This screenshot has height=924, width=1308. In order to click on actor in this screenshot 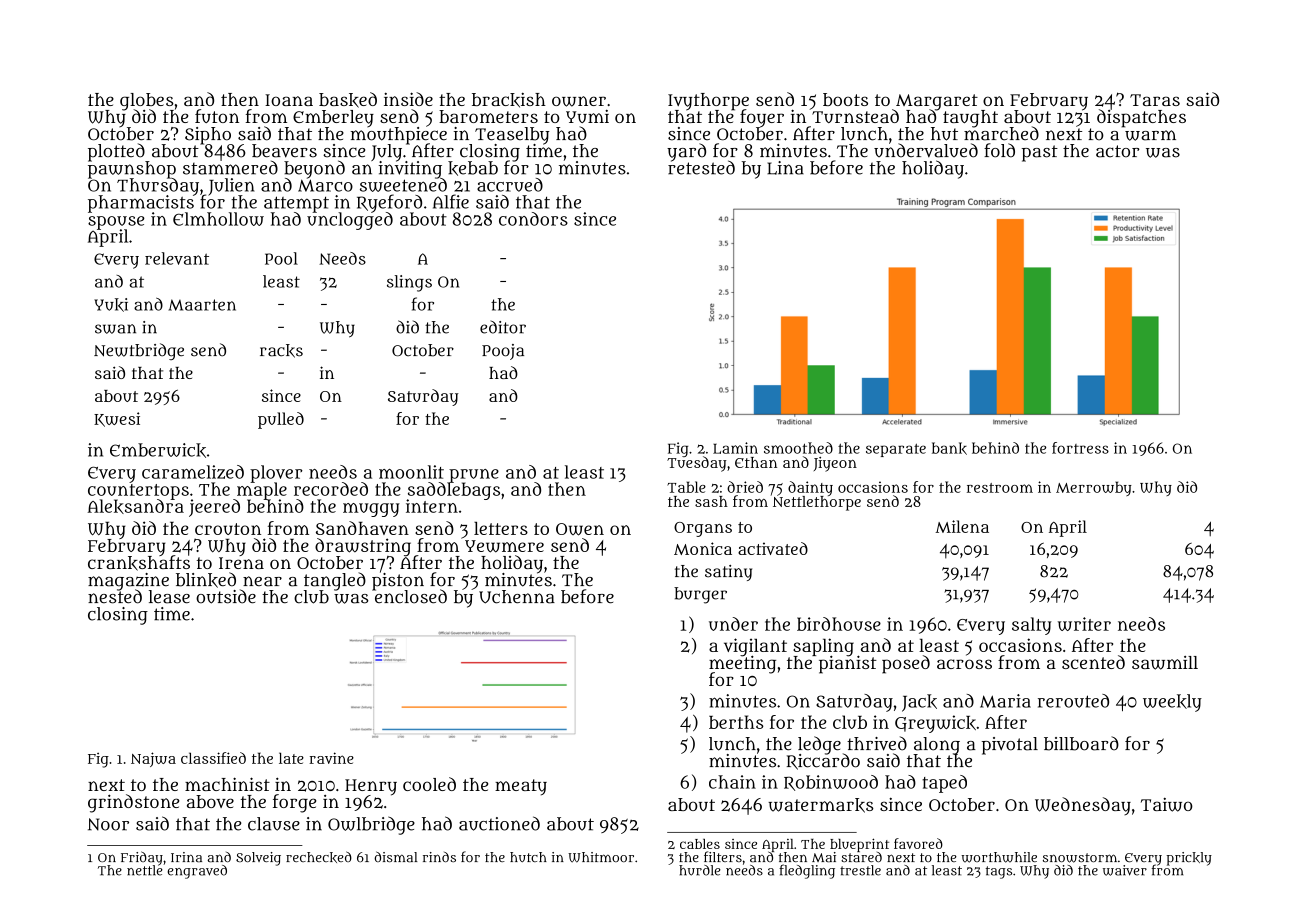, I will do `click(1117, 151)`.
